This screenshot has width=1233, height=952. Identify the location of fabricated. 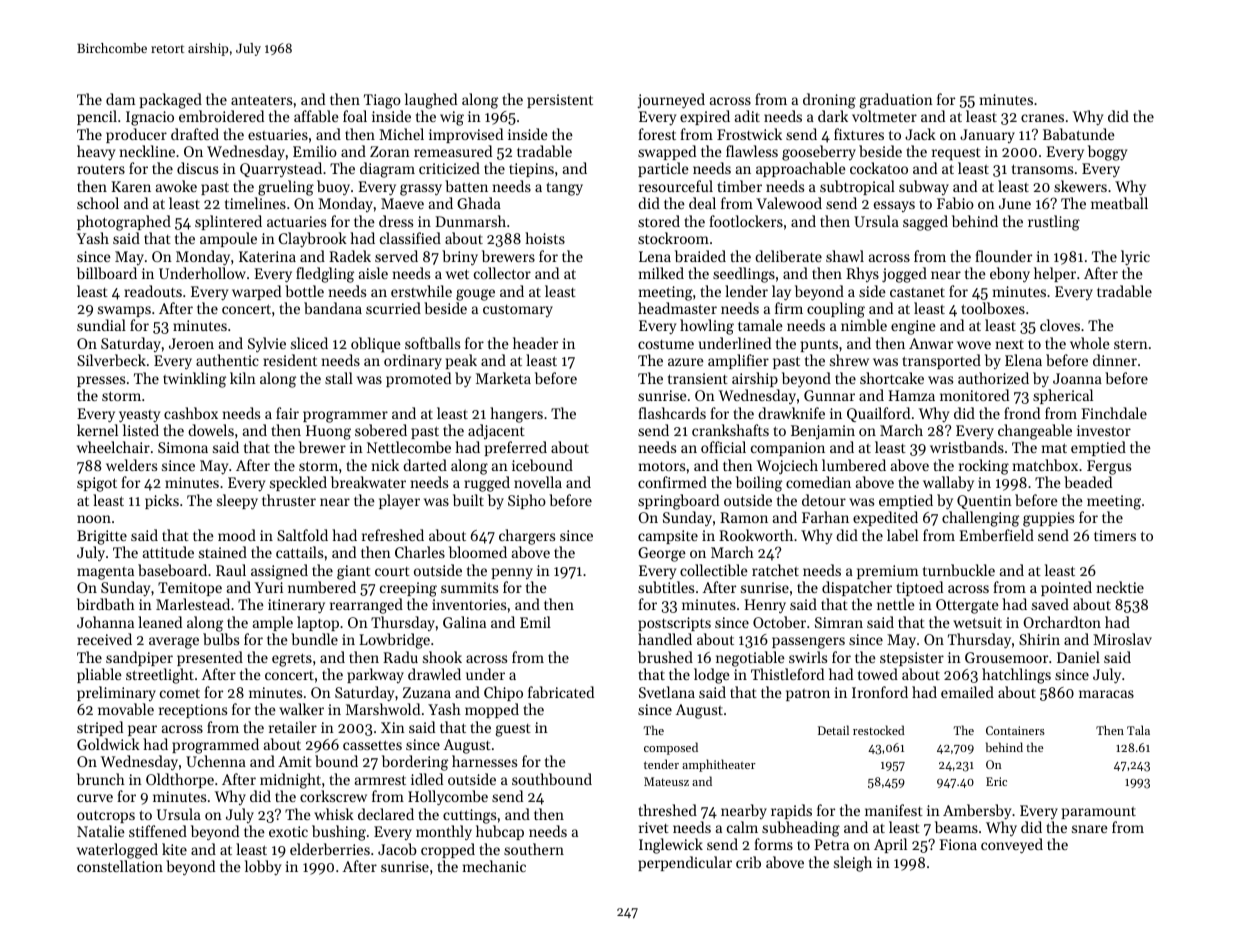
(561, 692).
